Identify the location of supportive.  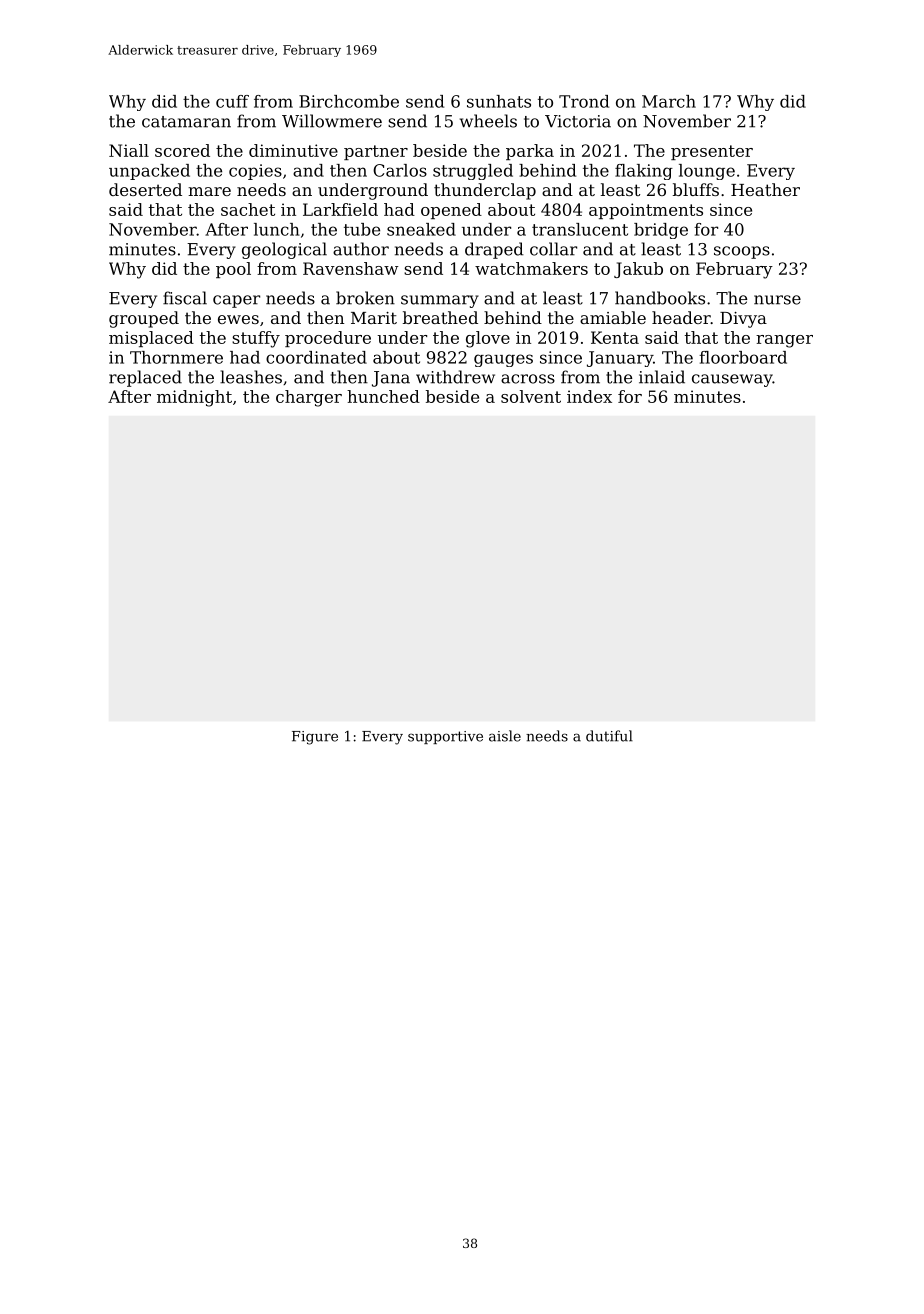
(445, 737).
